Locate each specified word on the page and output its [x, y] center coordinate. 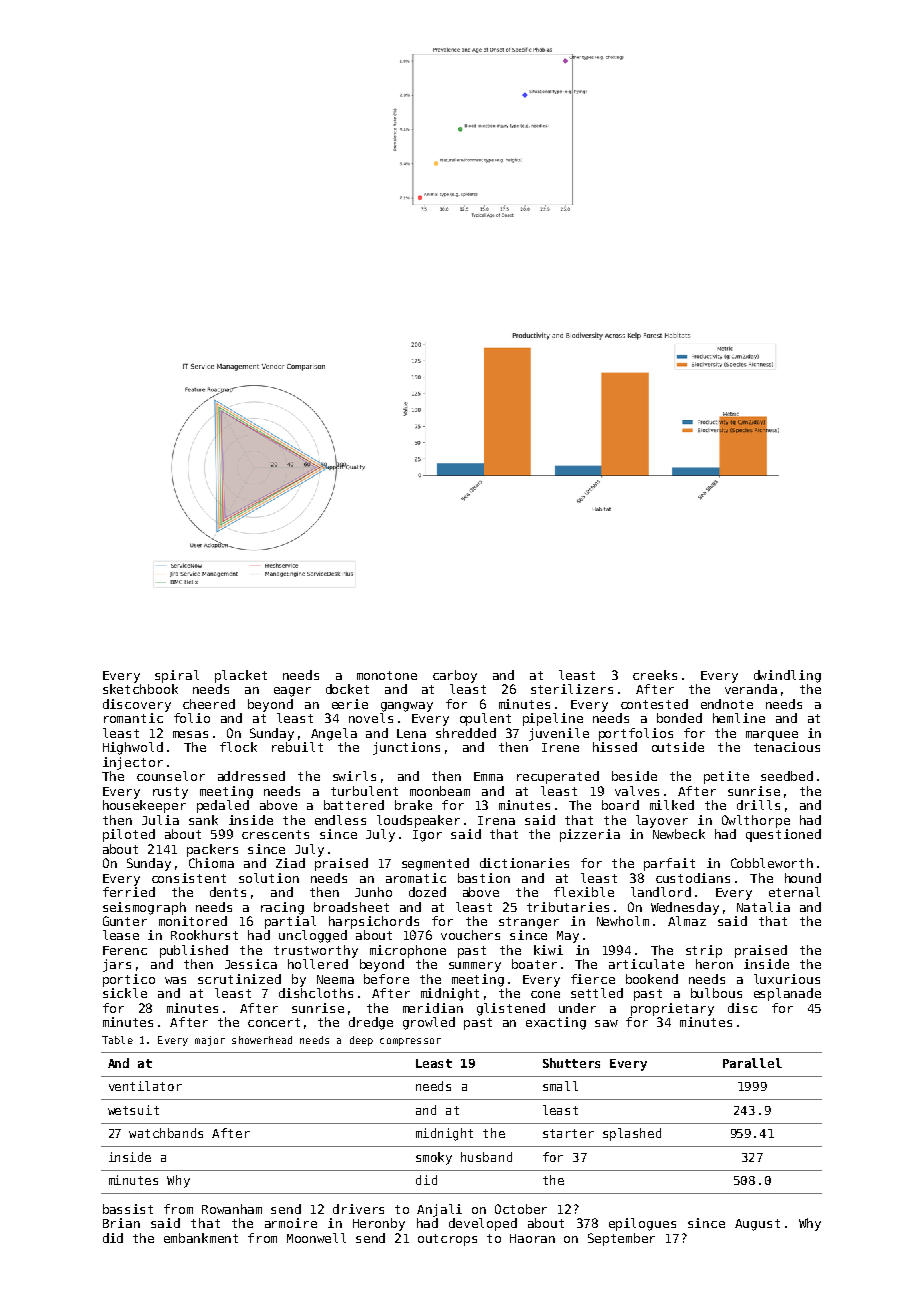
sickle [125, 993]
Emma [488, 776]
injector [133, 763]
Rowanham [232, 1209]
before [386, 979]
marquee [772, 736]
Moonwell [316, 1238]
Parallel [752, 1063]
